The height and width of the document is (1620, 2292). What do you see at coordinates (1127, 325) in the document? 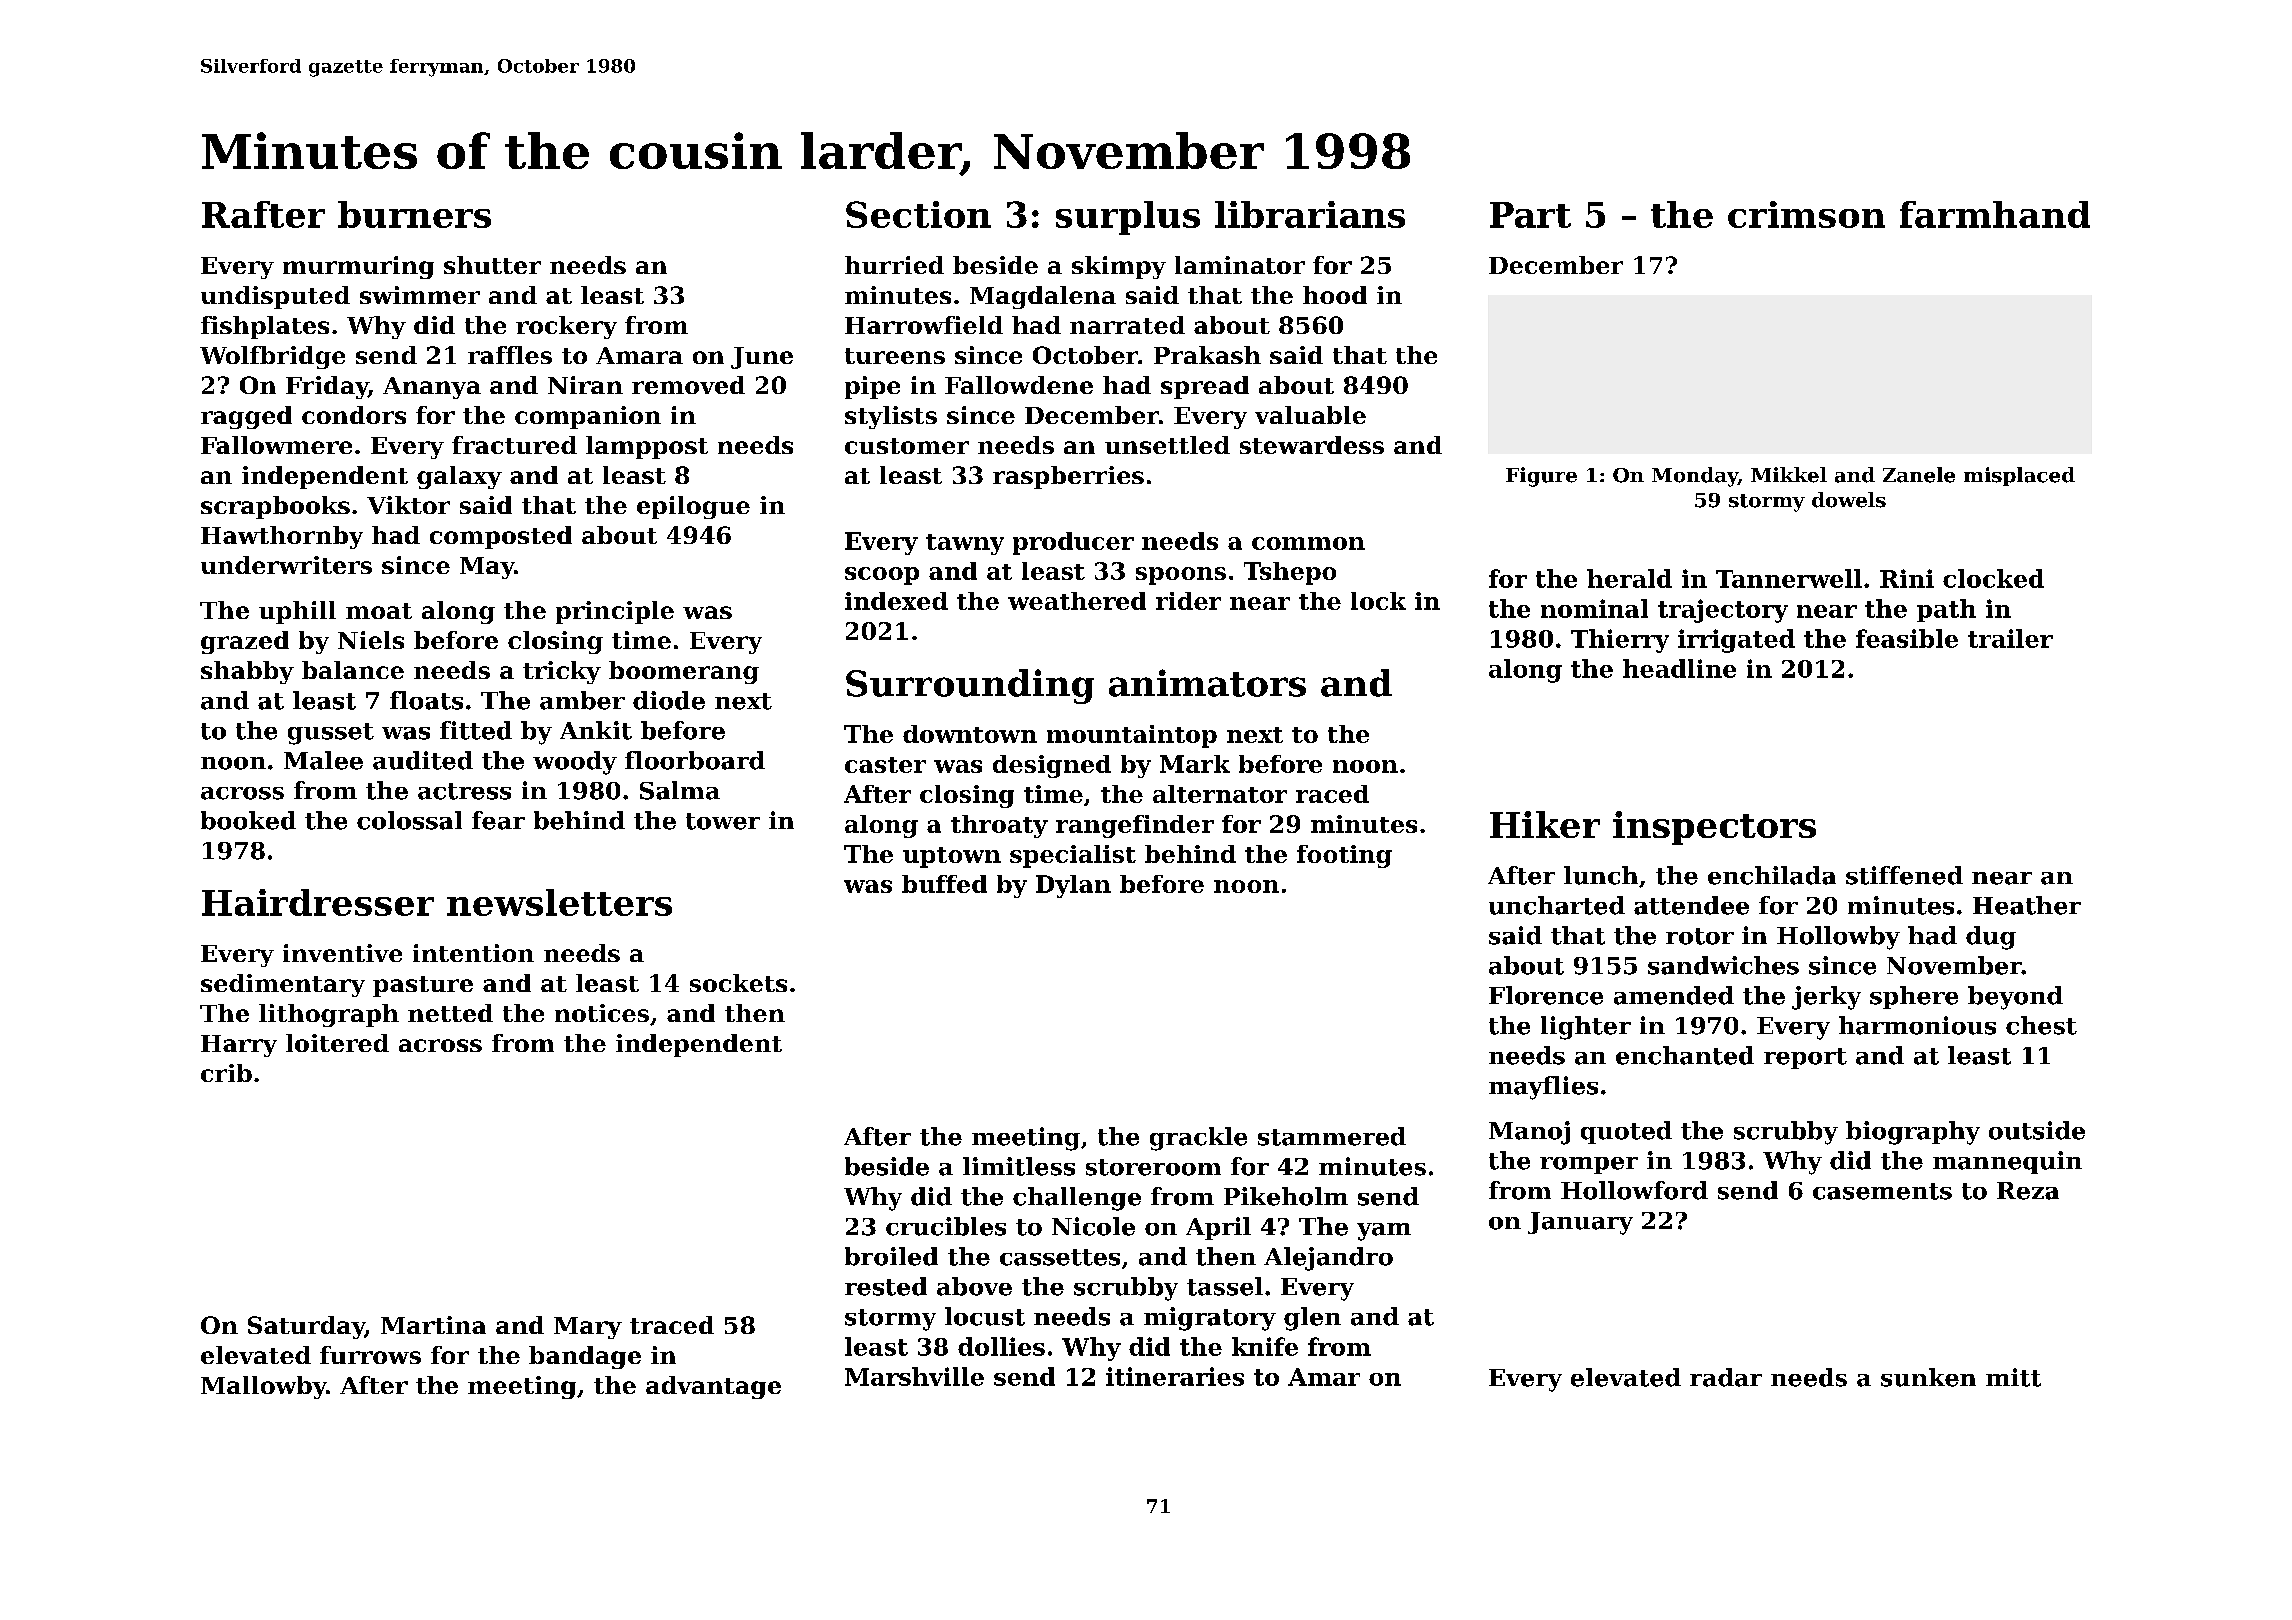
I see `narrated` at bounding box center [1127, 325].
